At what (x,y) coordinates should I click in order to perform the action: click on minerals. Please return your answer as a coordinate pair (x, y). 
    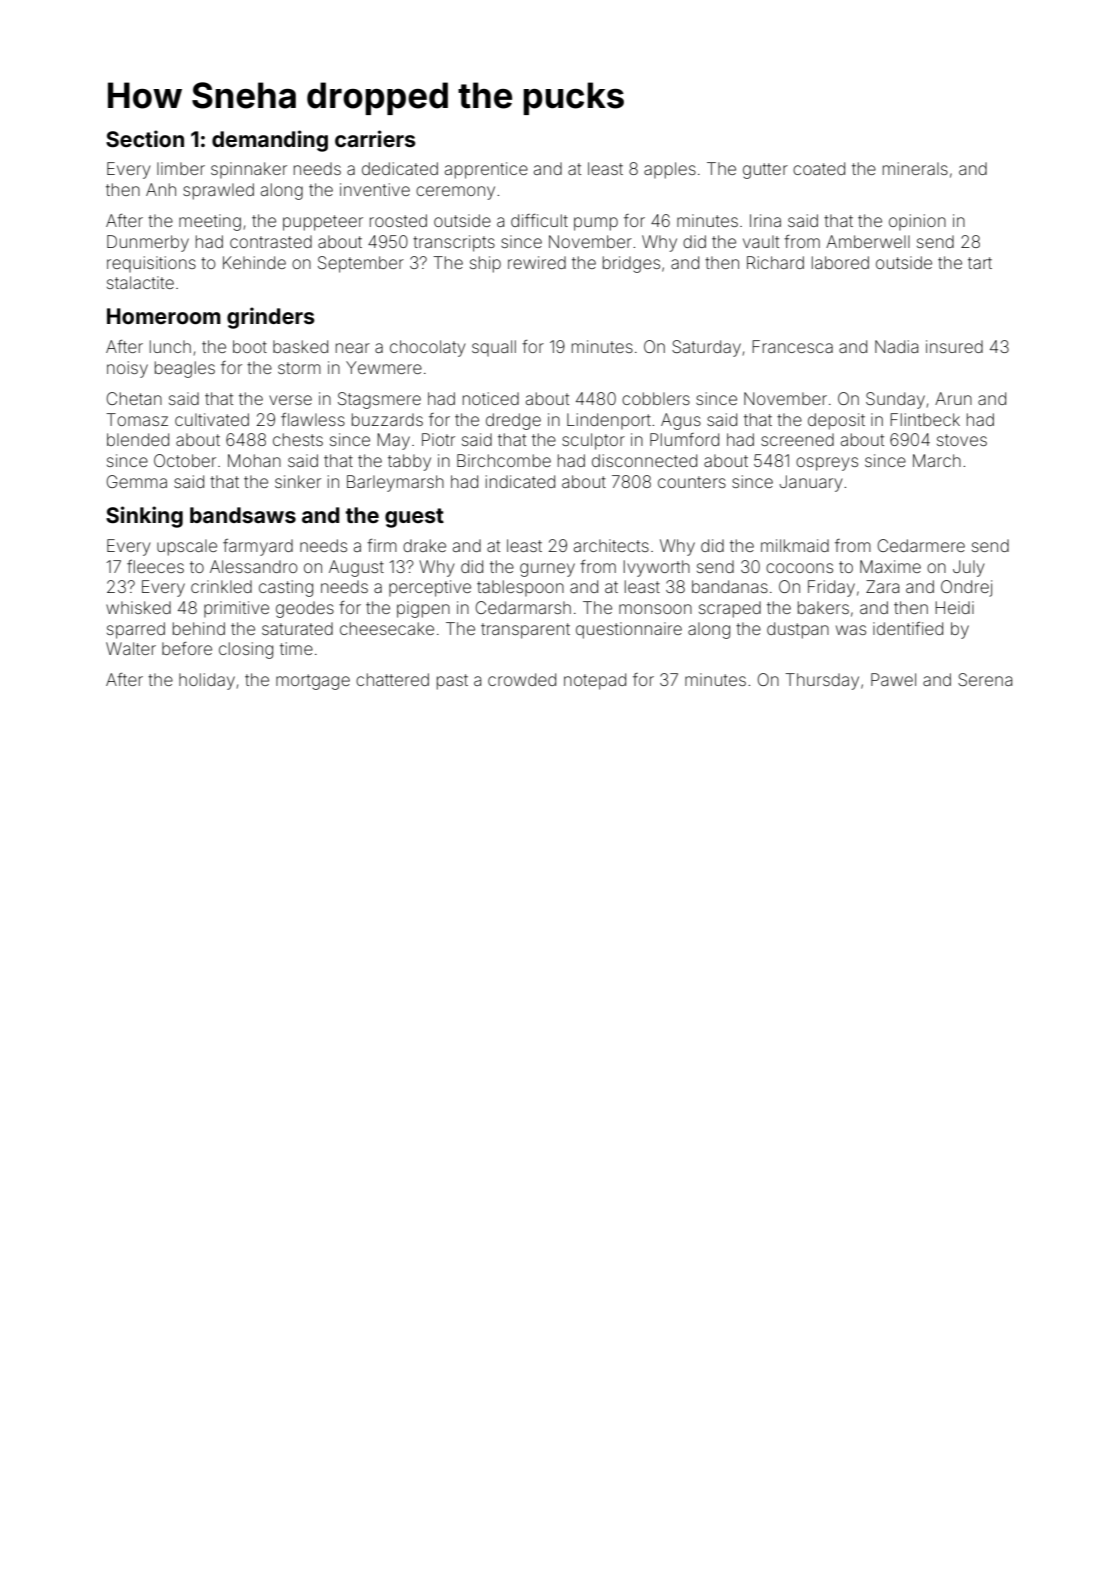
    Looking at the image, I should click on (915, 168).
